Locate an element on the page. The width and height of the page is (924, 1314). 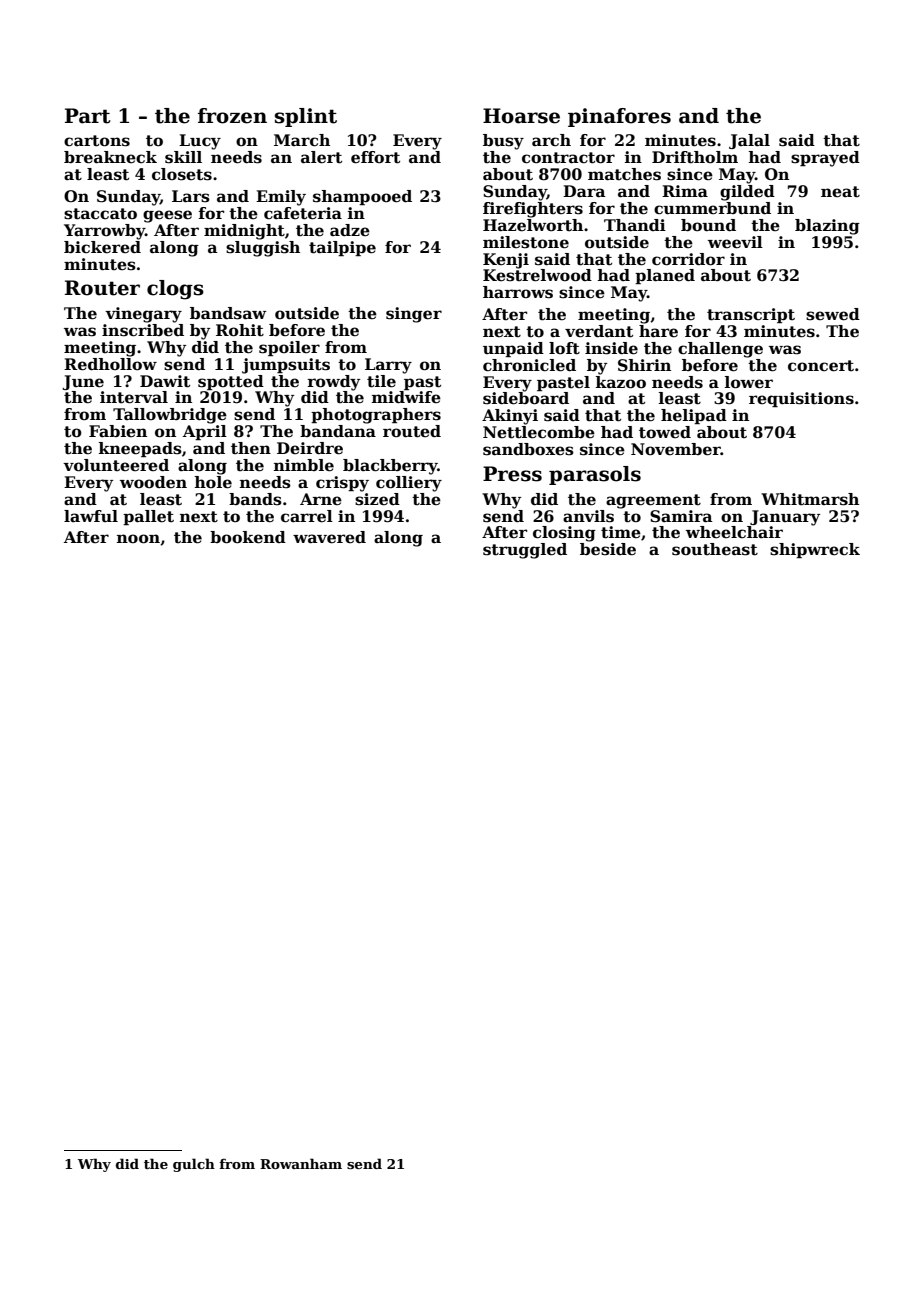
gulch is located at coordinates (194, 1165).
